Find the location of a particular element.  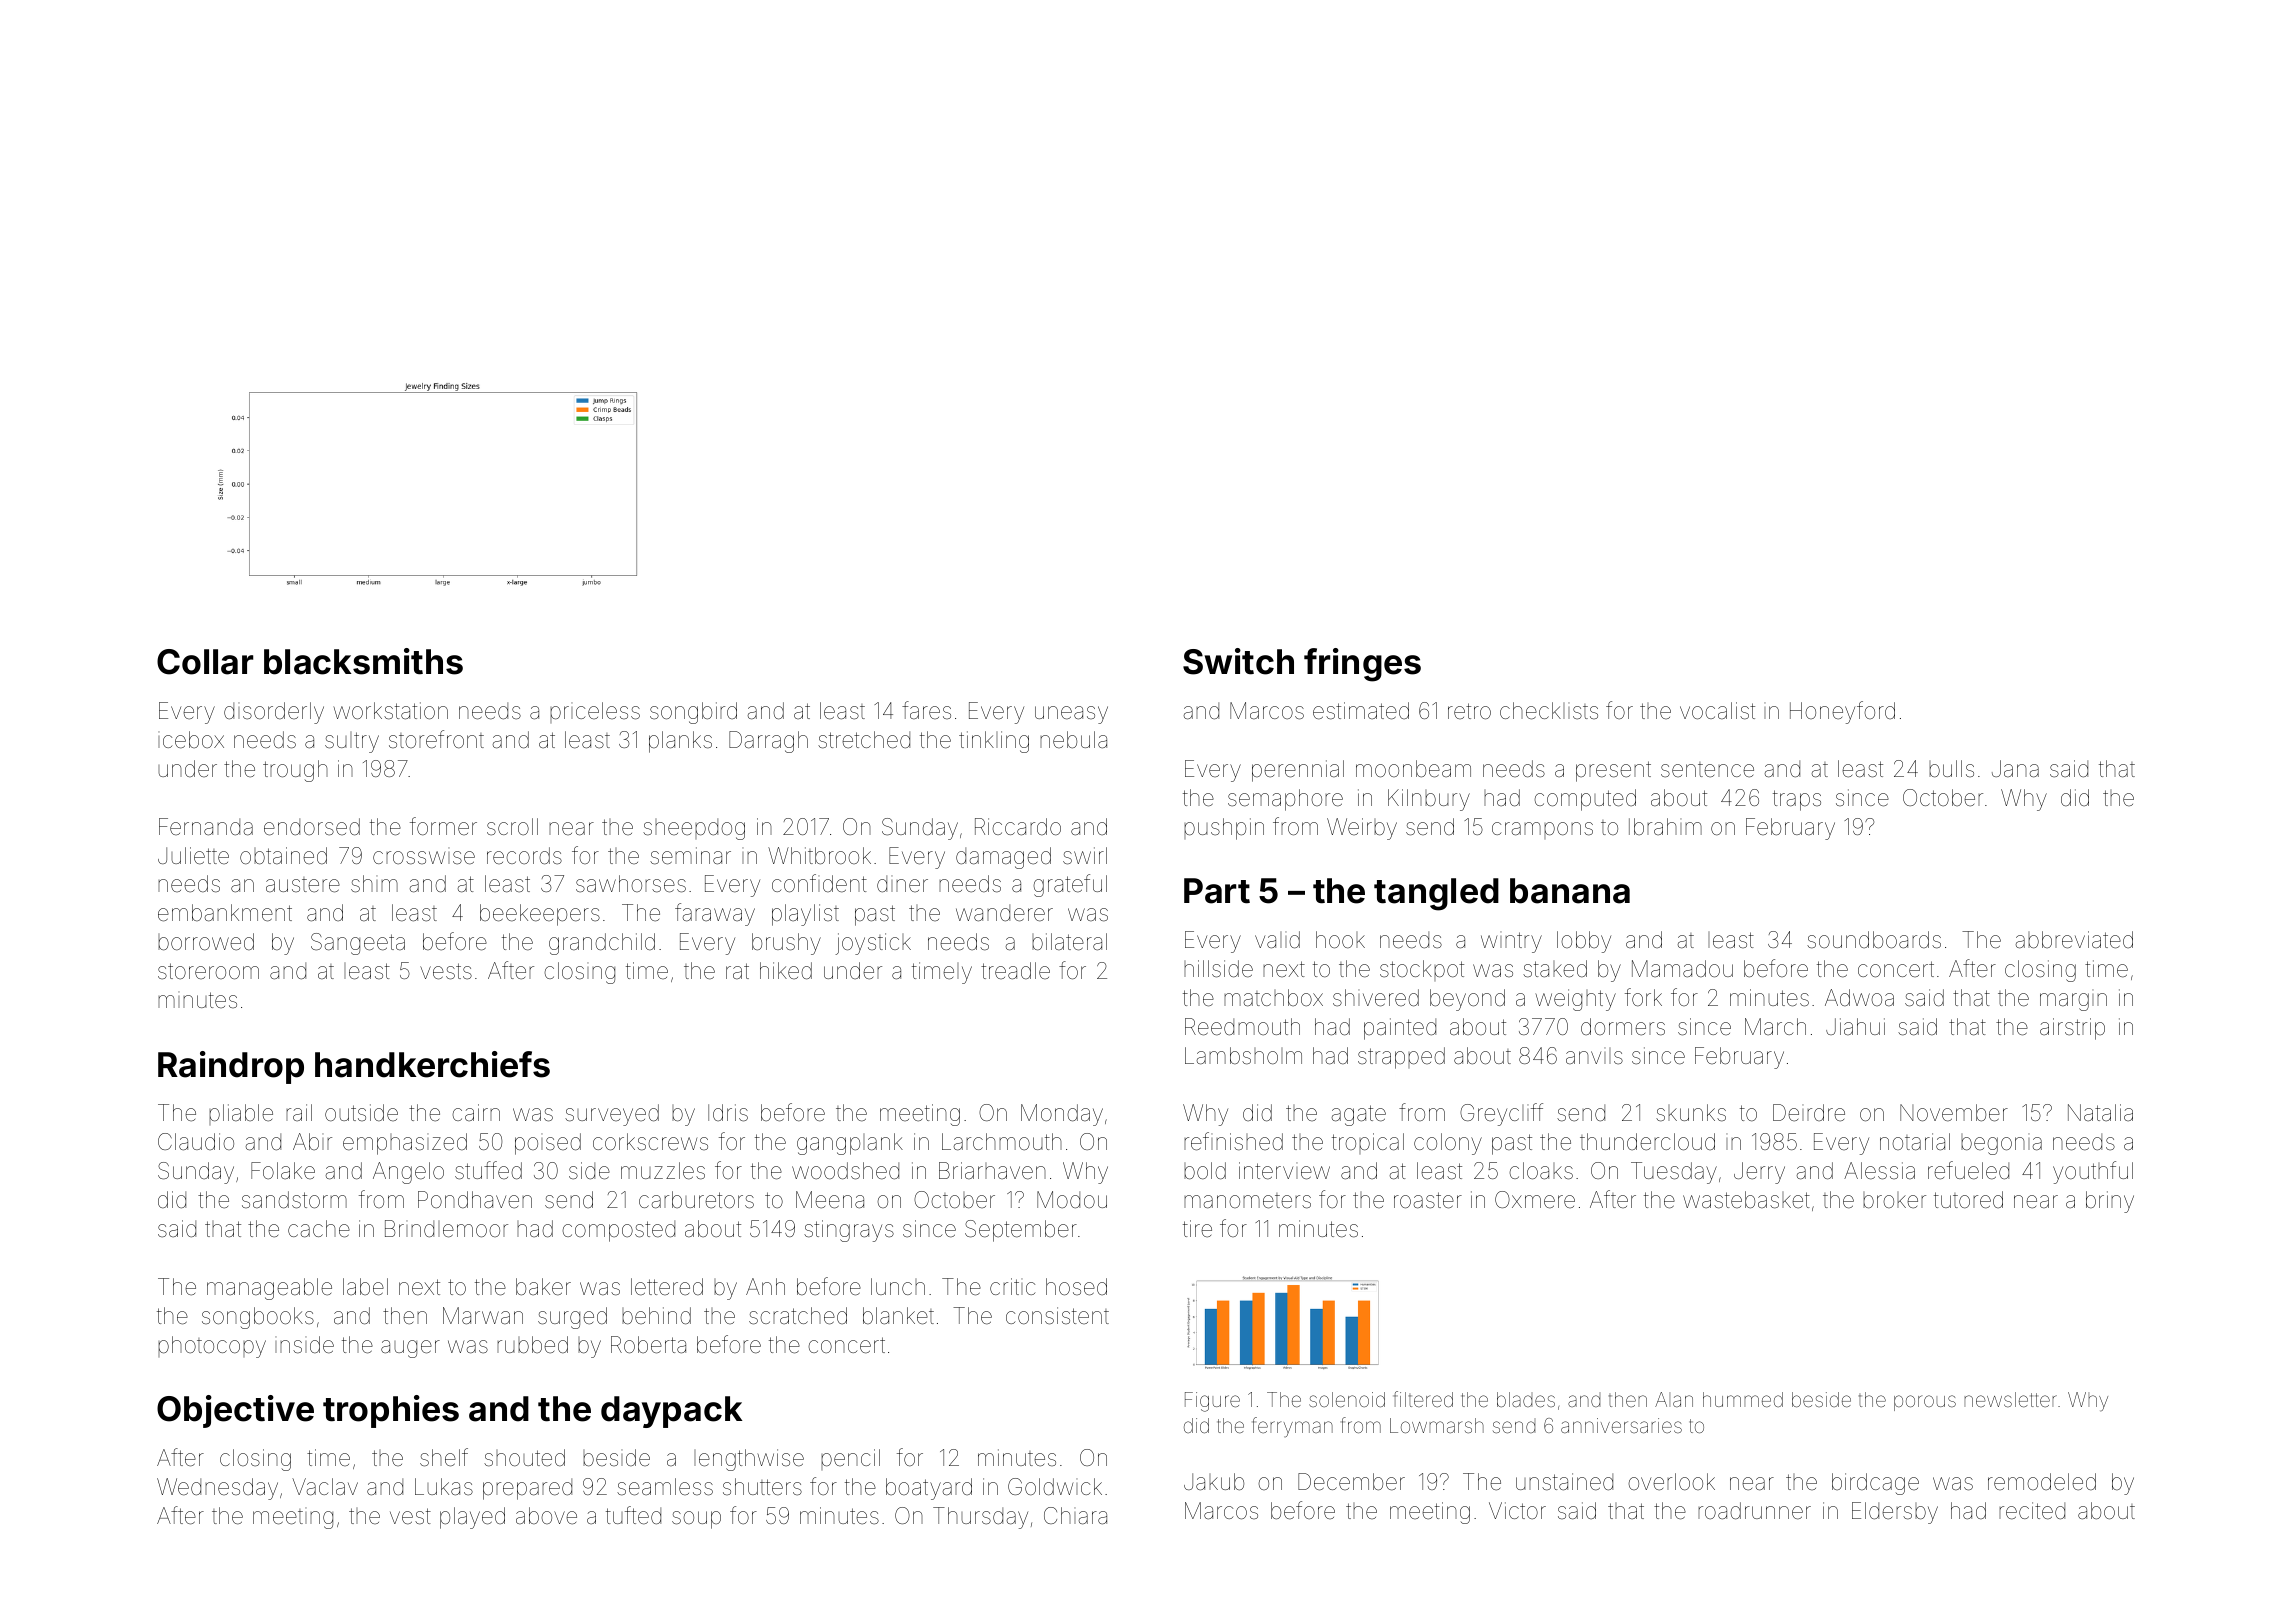

Honeyford is located at coordinates (1842, 712).
